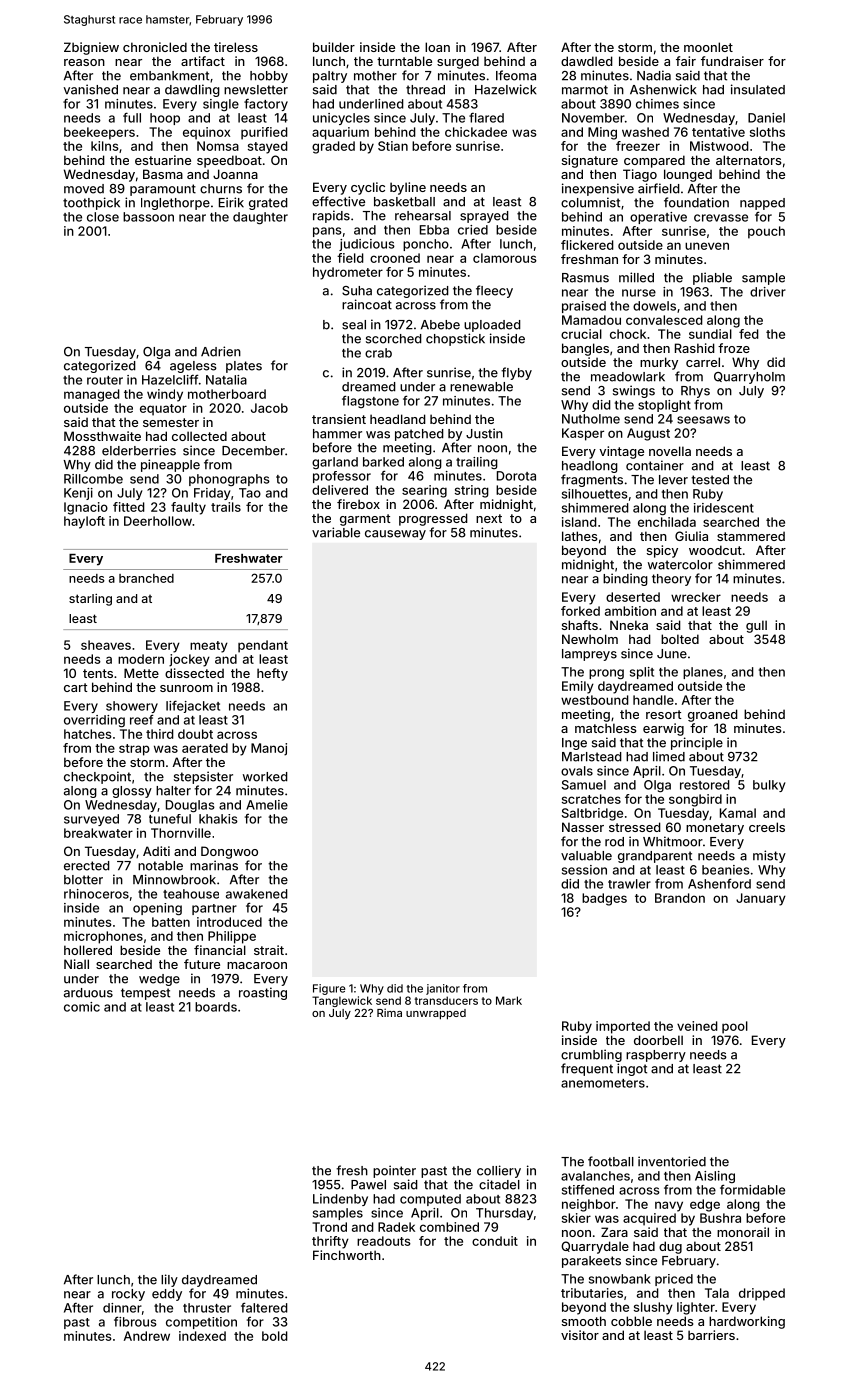 This screenshot has height=1400, width=849. I want to click on lily, so click(169, 1280).
